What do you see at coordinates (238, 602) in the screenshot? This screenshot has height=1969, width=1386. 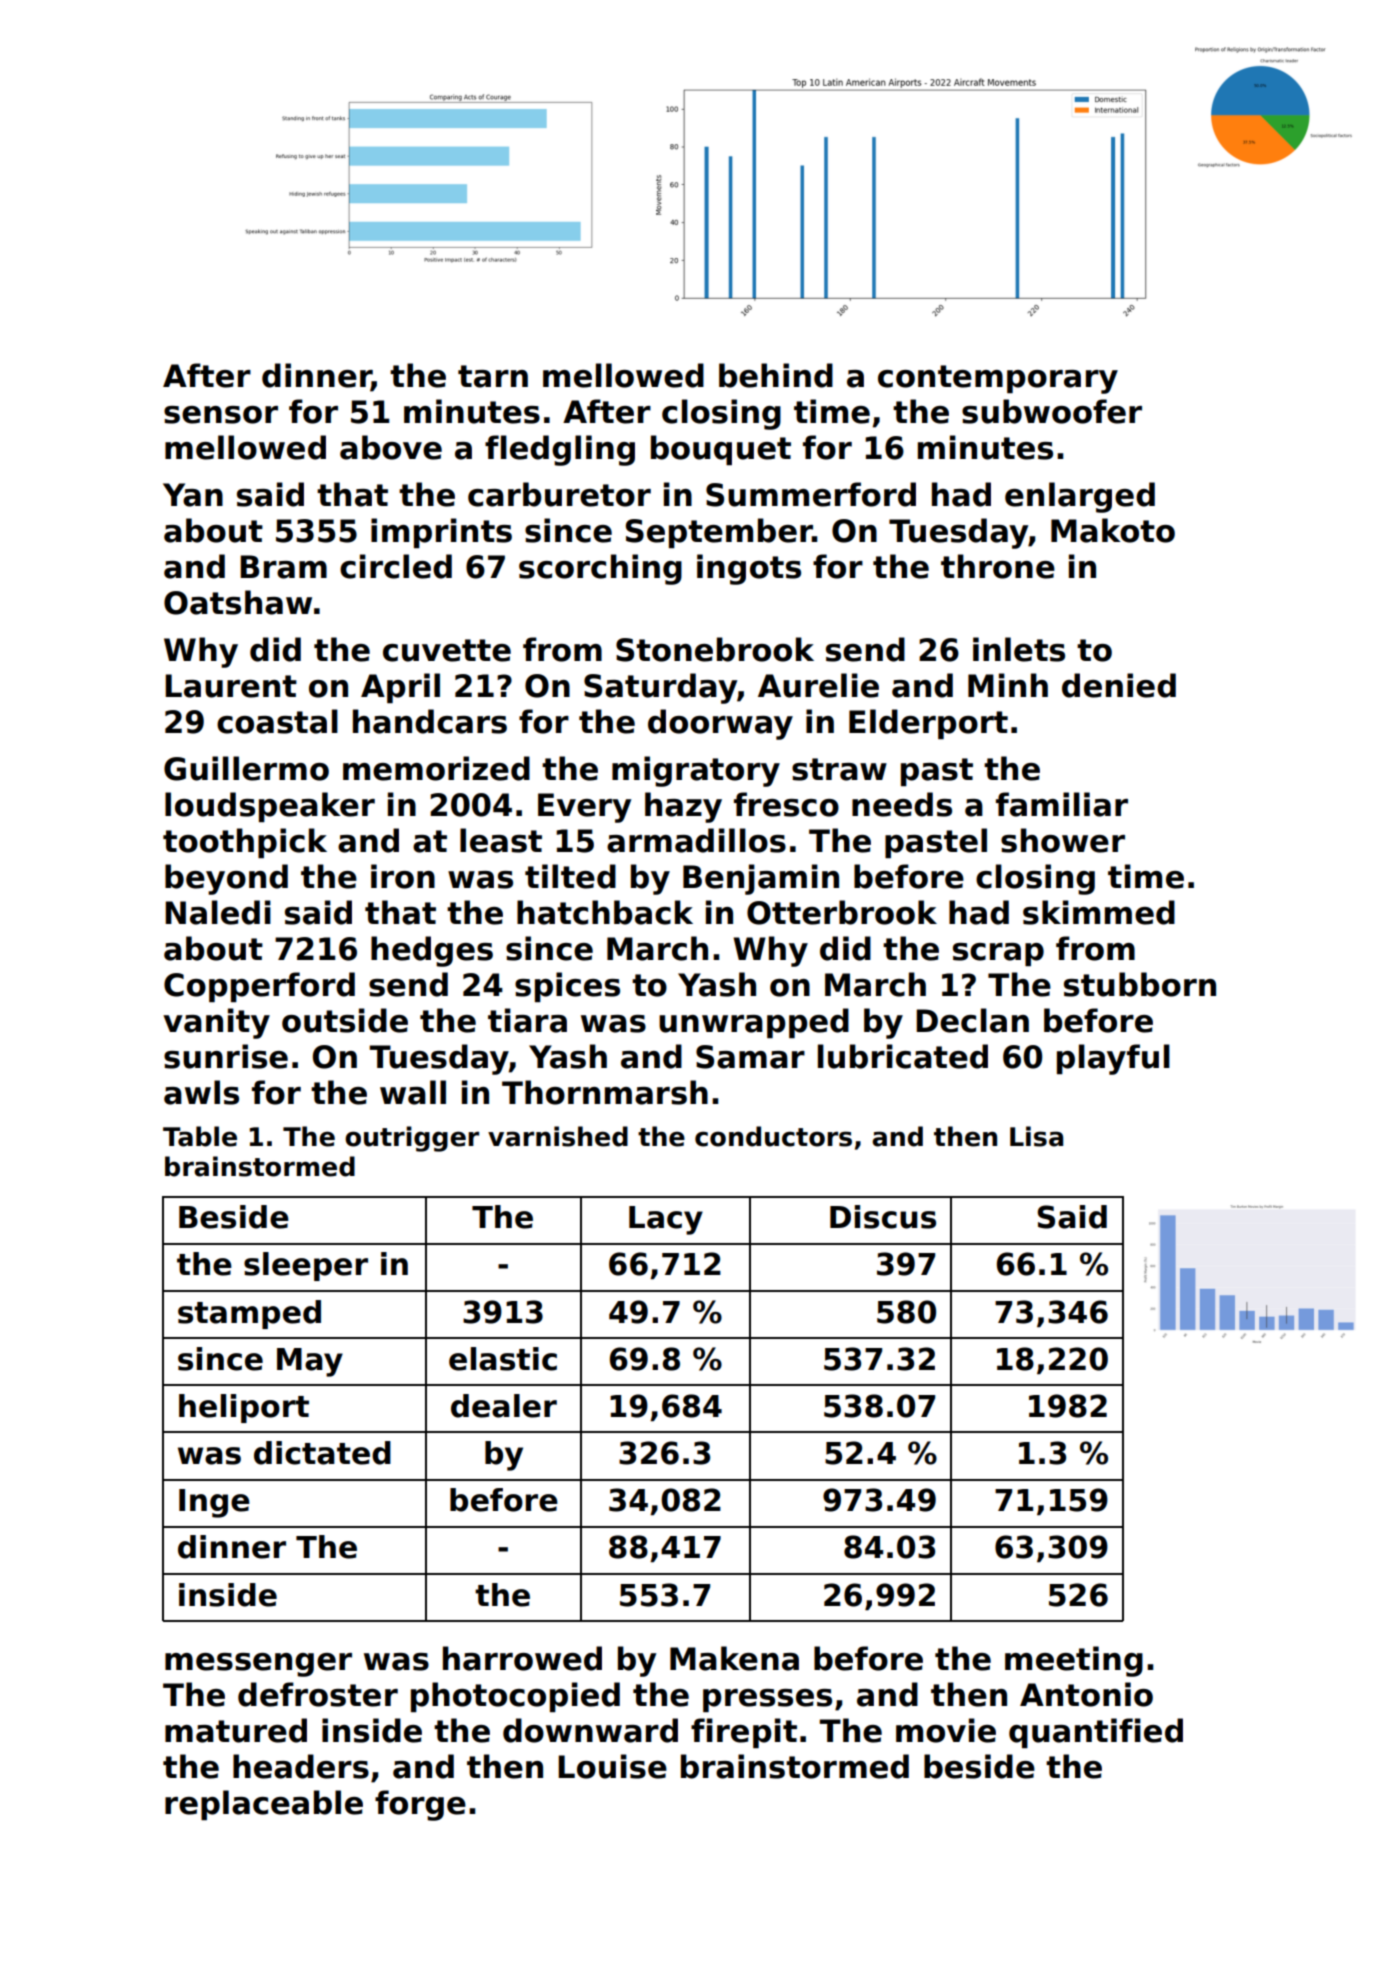 I see `Oatshaw` at bounding box center [238, 602].
